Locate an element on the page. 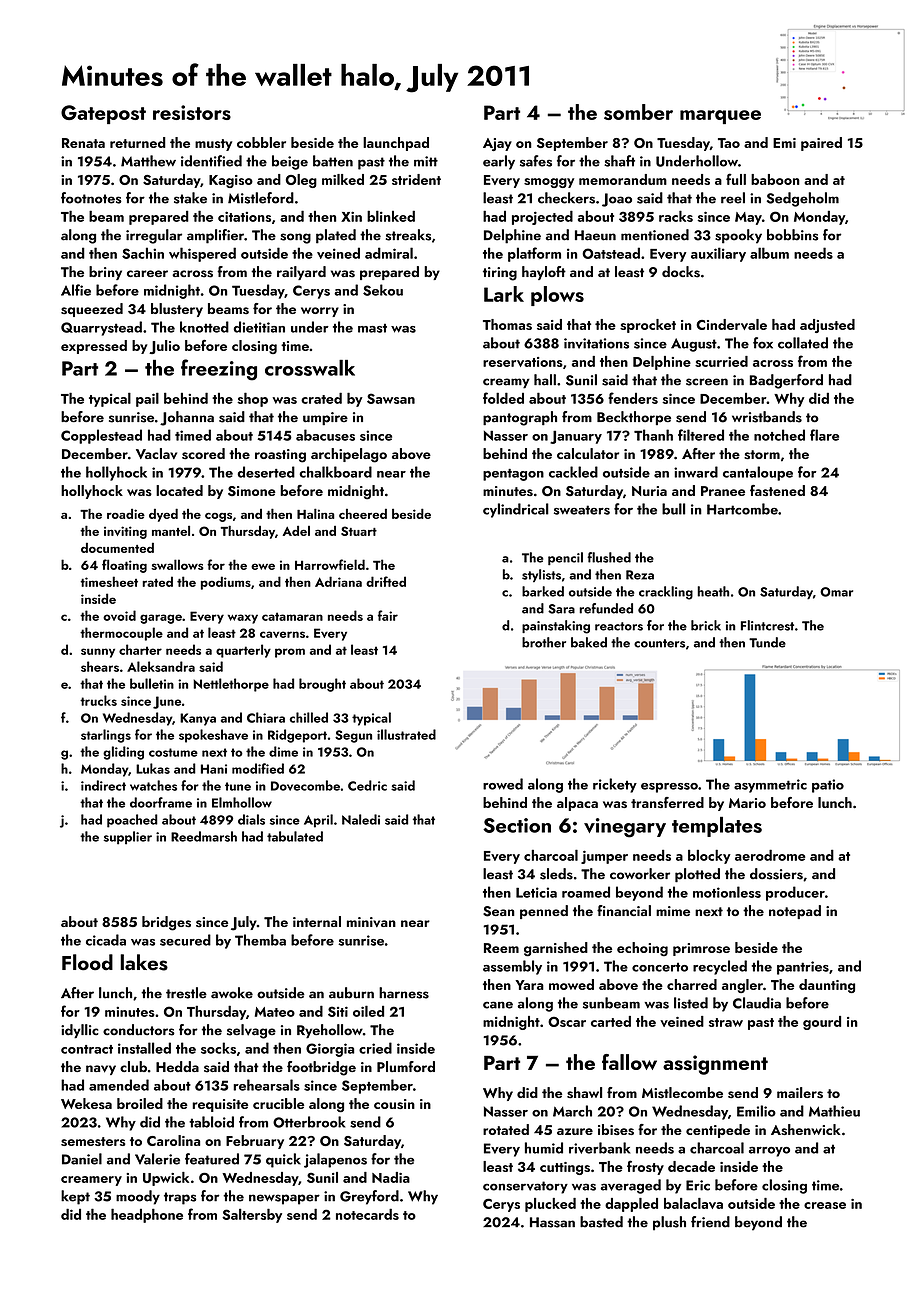  crease is located at coordinates (825, 1205).
